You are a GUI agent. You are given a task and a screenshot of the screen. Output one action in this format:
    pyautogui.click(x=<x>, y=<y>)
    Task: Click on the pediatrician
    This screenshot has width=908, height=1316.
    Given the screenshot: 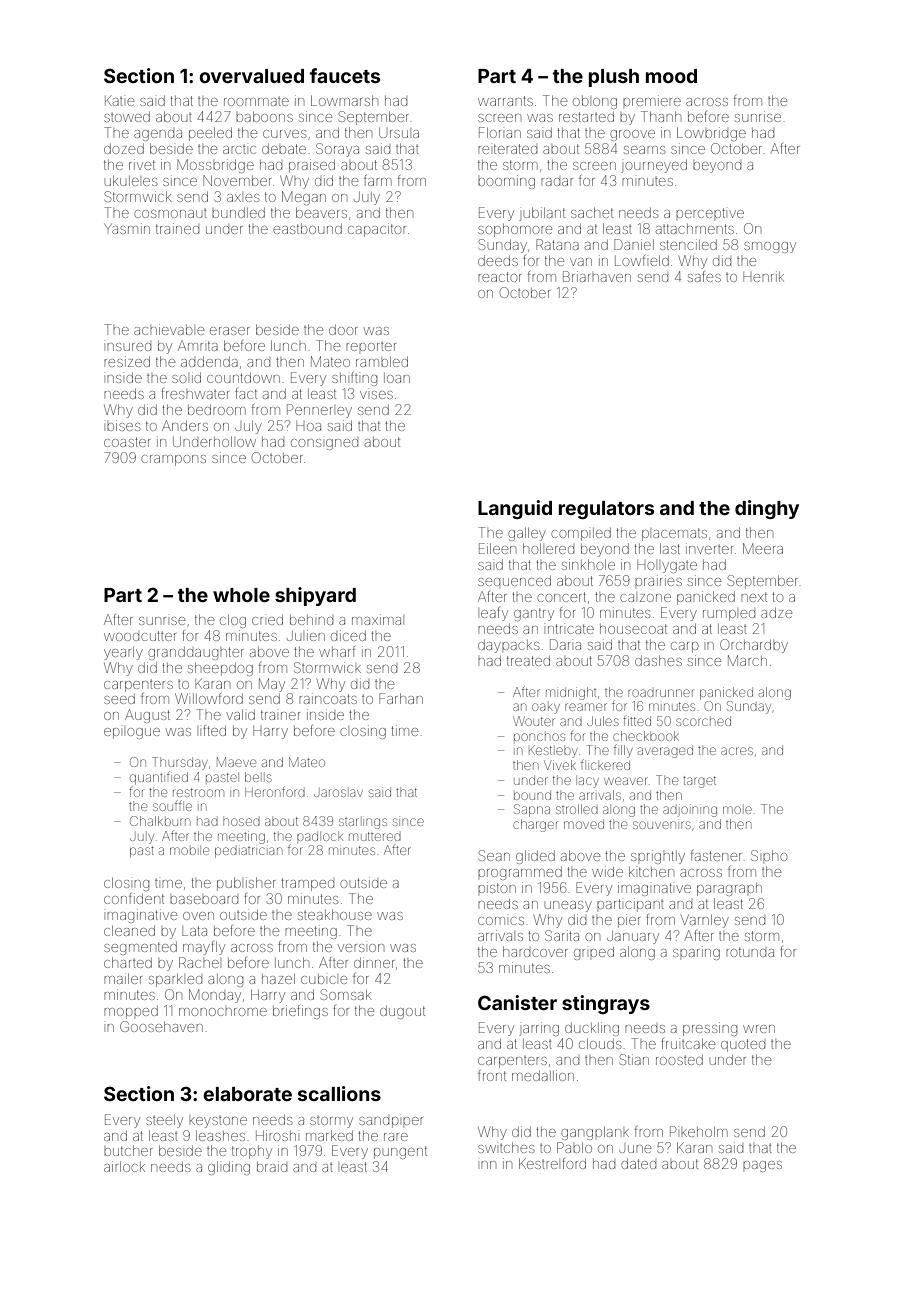 What is the action you would take?
    pyautogui.click(x=248, y=852)
